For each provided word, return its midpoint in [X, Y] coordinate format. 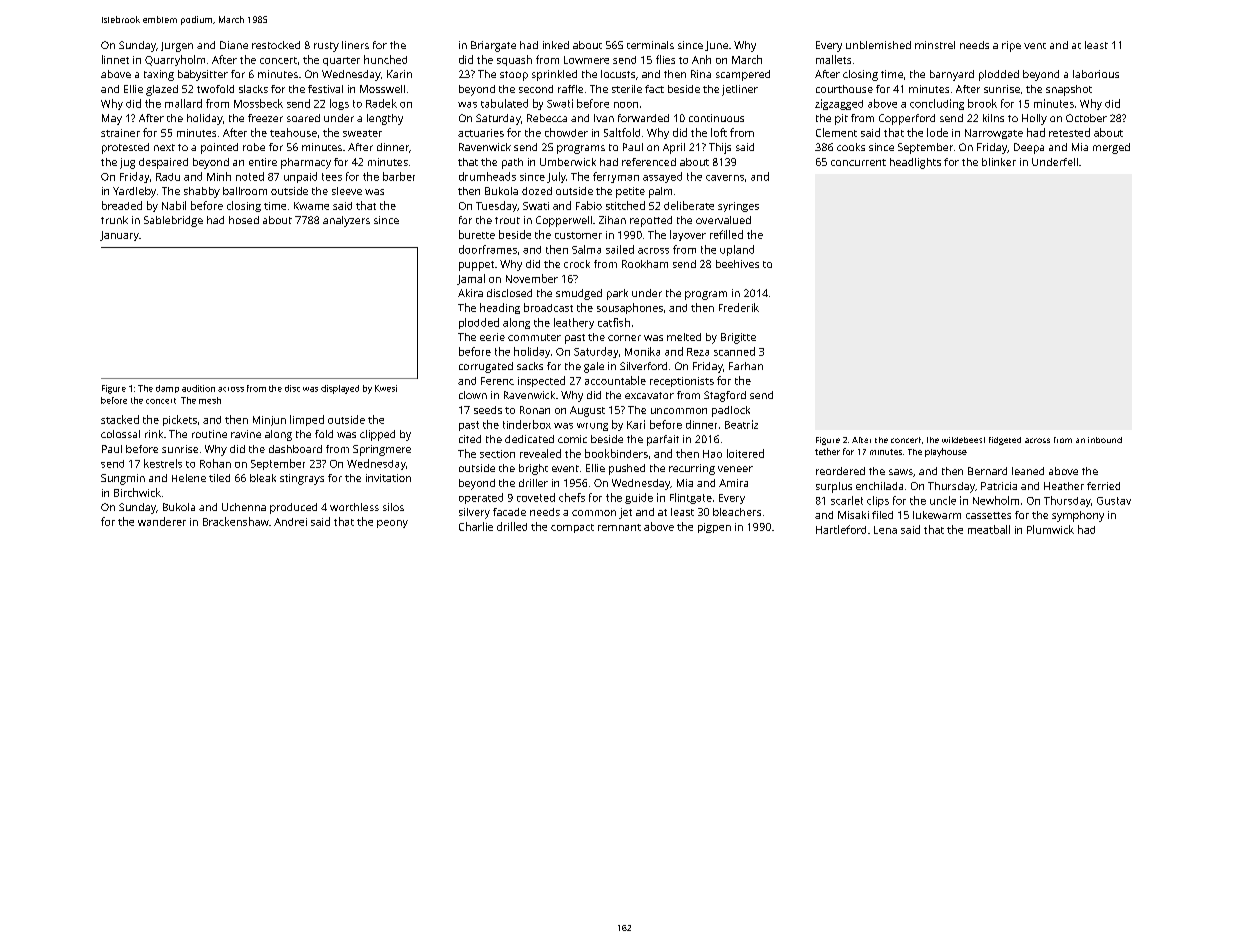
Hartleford [841, 529]
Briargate [493, 46]
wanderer [162, 521]
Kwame [311, 206]
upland [737, 250]
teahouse [293, 132]
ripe [1011, 46]
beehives [737, 264]
